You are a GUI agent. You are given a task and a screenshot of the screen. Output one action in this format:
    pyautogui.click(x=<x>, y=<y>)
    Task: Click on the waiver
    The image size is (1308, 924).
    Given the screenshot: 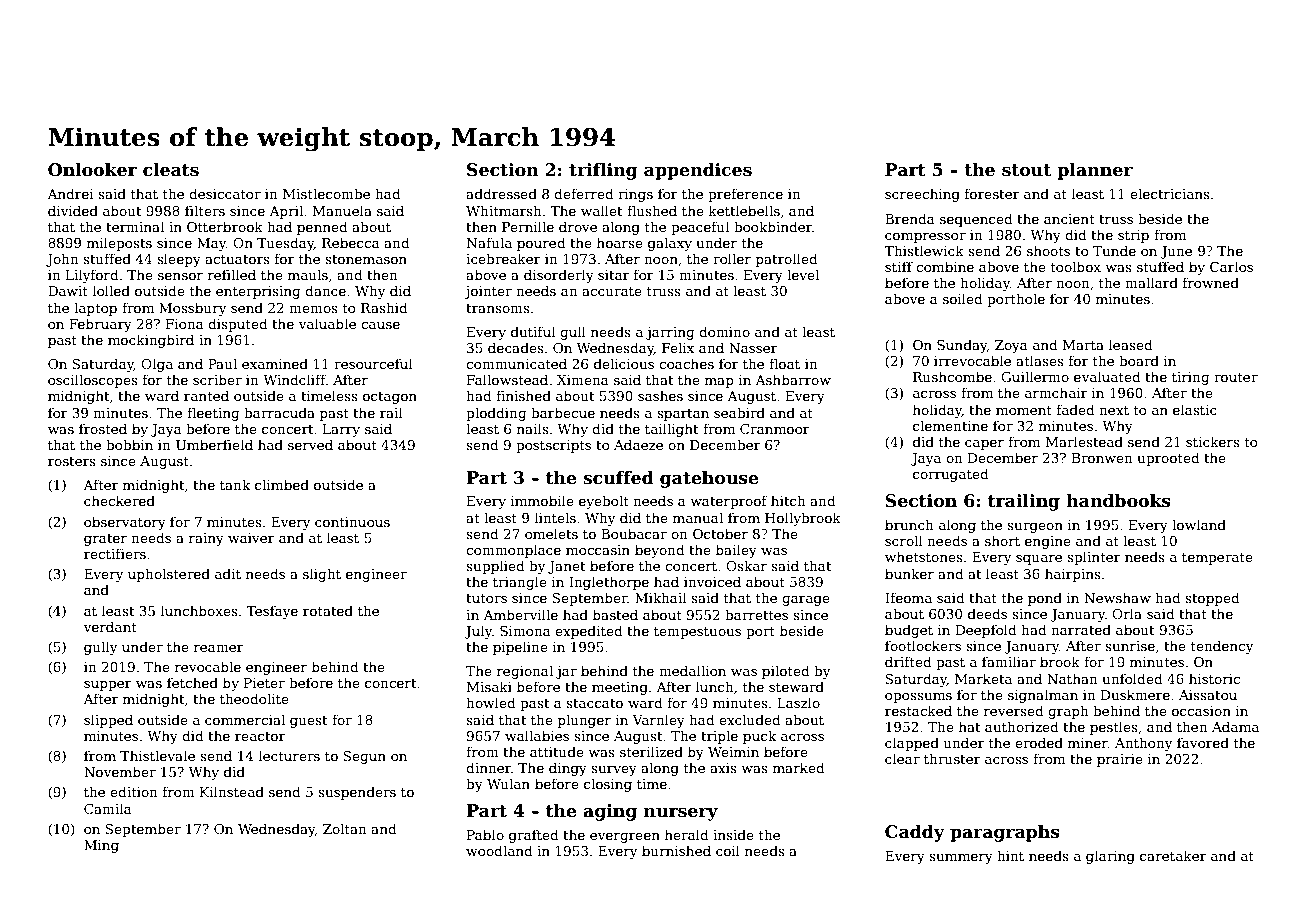 What is the action you would take?
    pyautogui.click(x=251, y=538)
